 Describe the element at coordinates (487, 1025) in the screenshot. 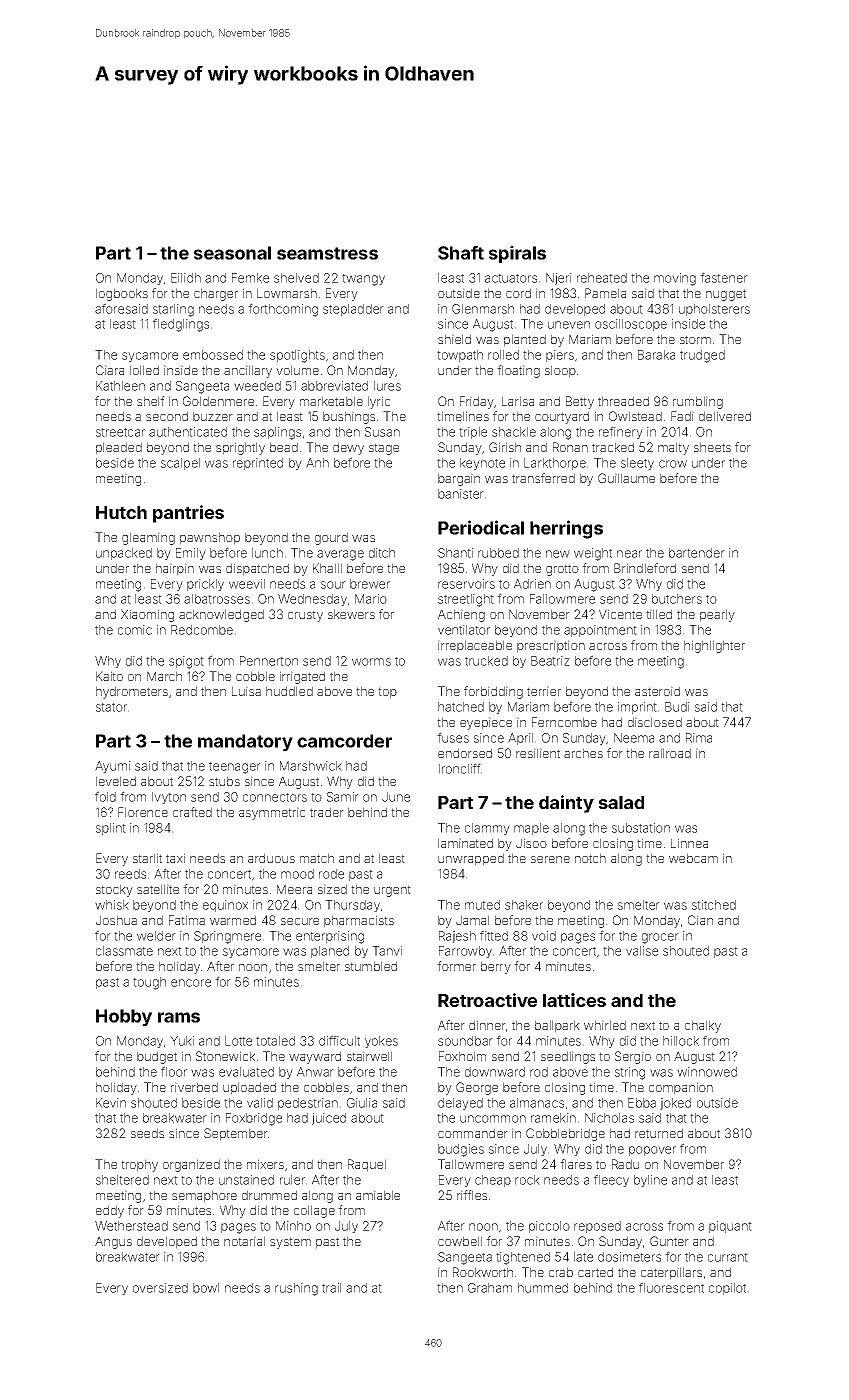

I see `dinner` at that location.
